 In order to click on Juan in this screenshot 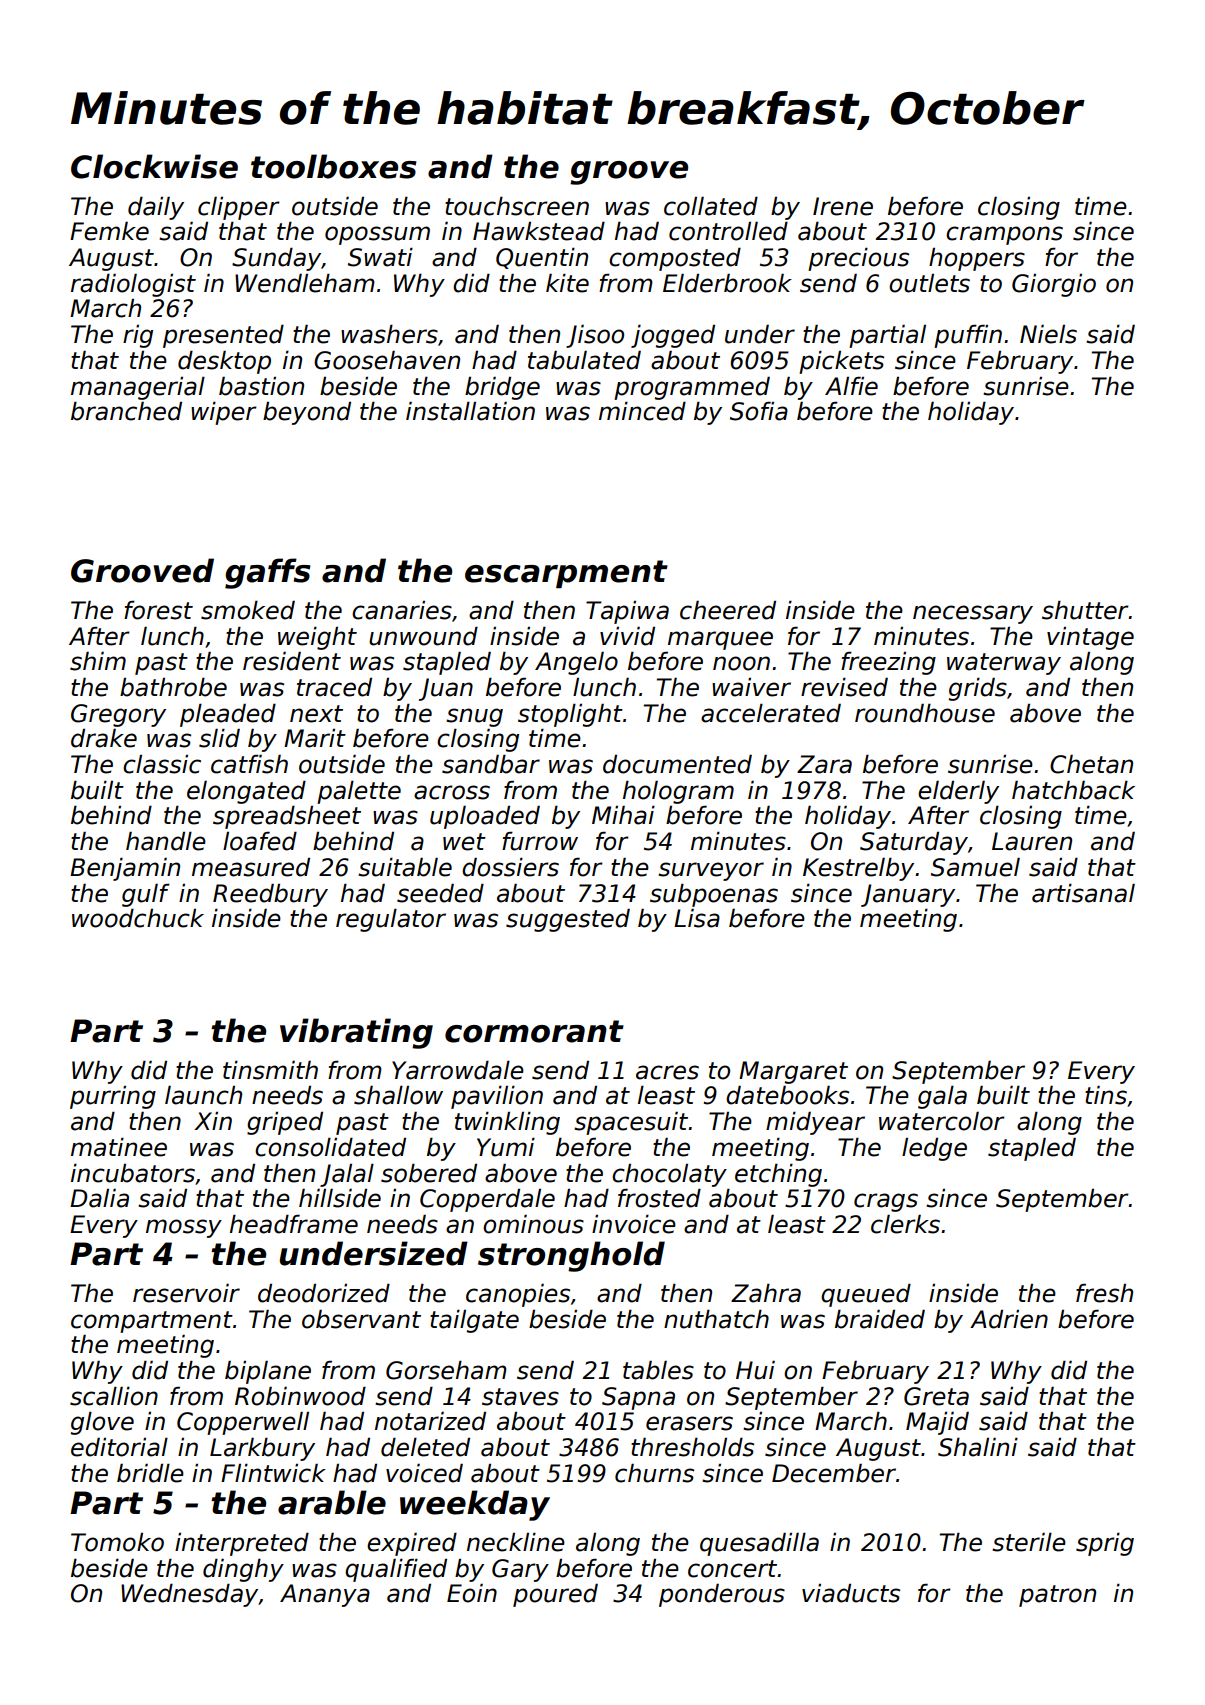, I will do `click(446, 689)`.
